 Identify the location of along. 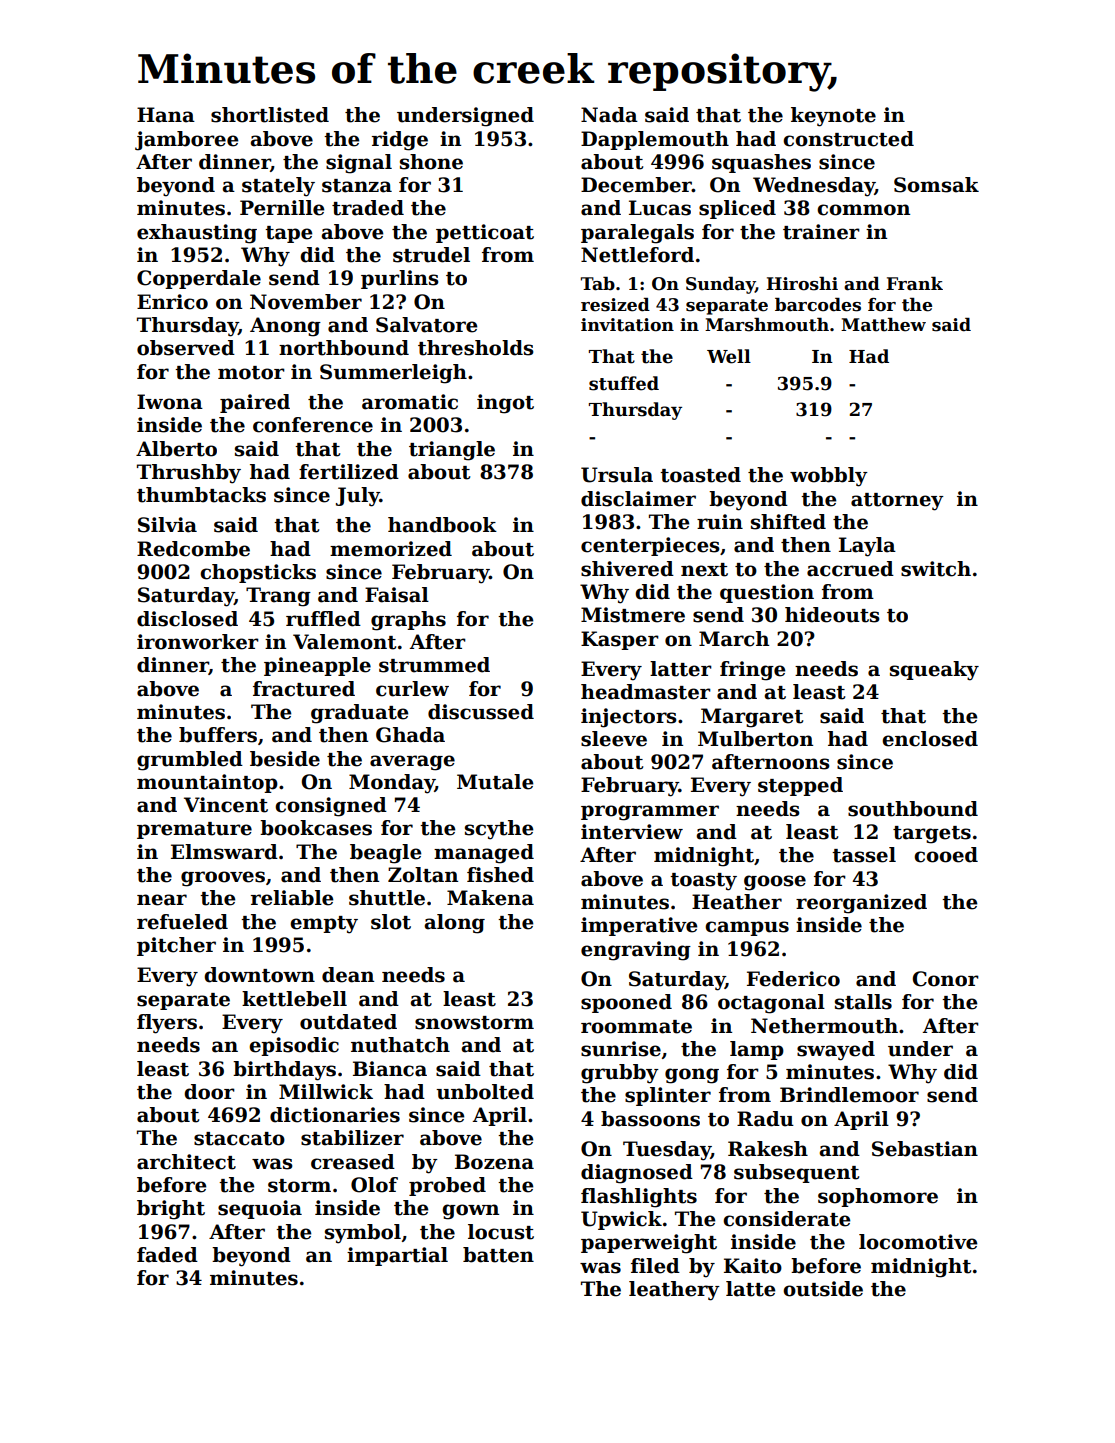
(454, 924).
